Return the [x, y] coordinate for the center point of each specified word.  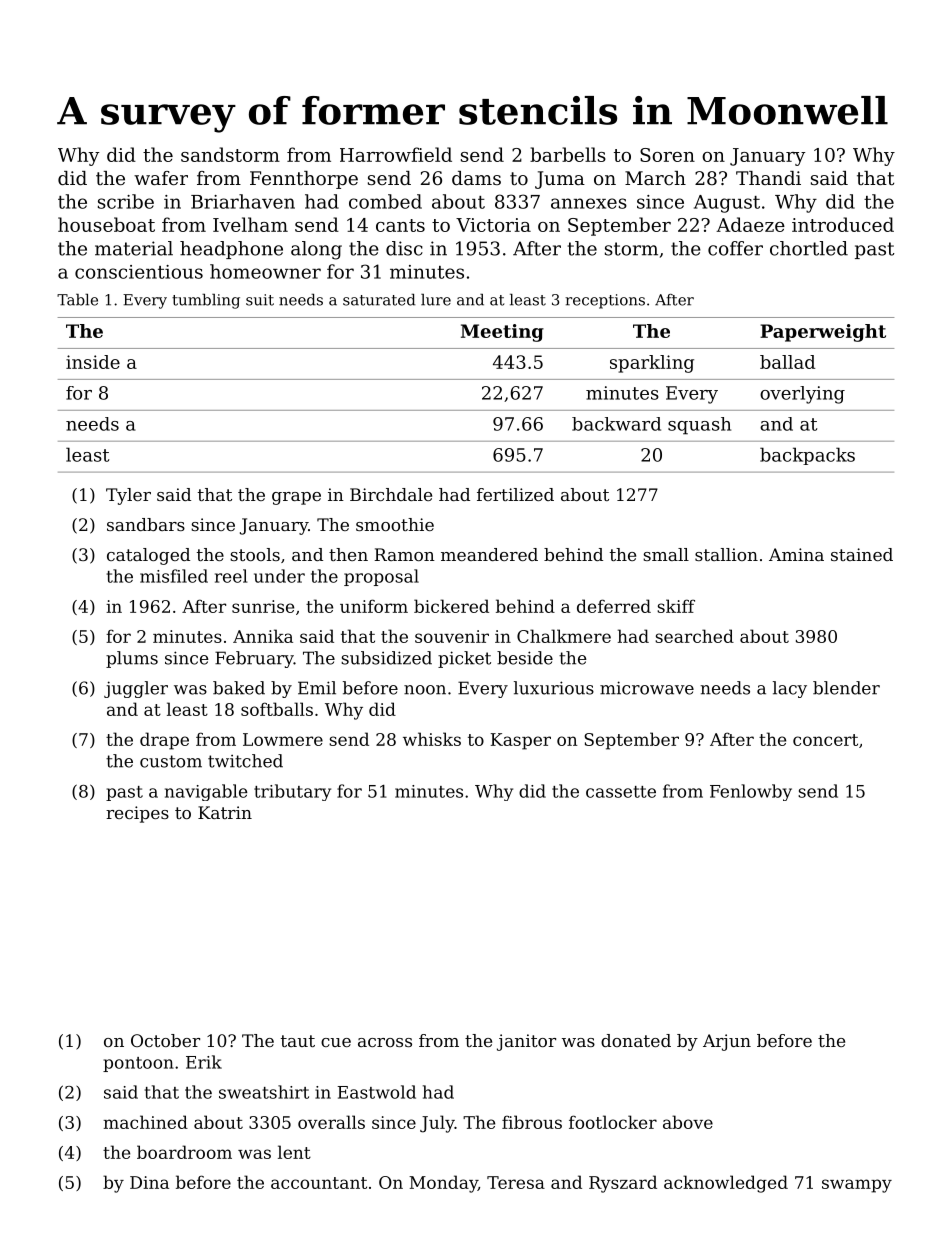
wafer [161, 178]
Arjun [727, 1042]
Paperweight [823, 333]
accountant [319, 1183]
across [385, 1042]
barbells [568, 154]
